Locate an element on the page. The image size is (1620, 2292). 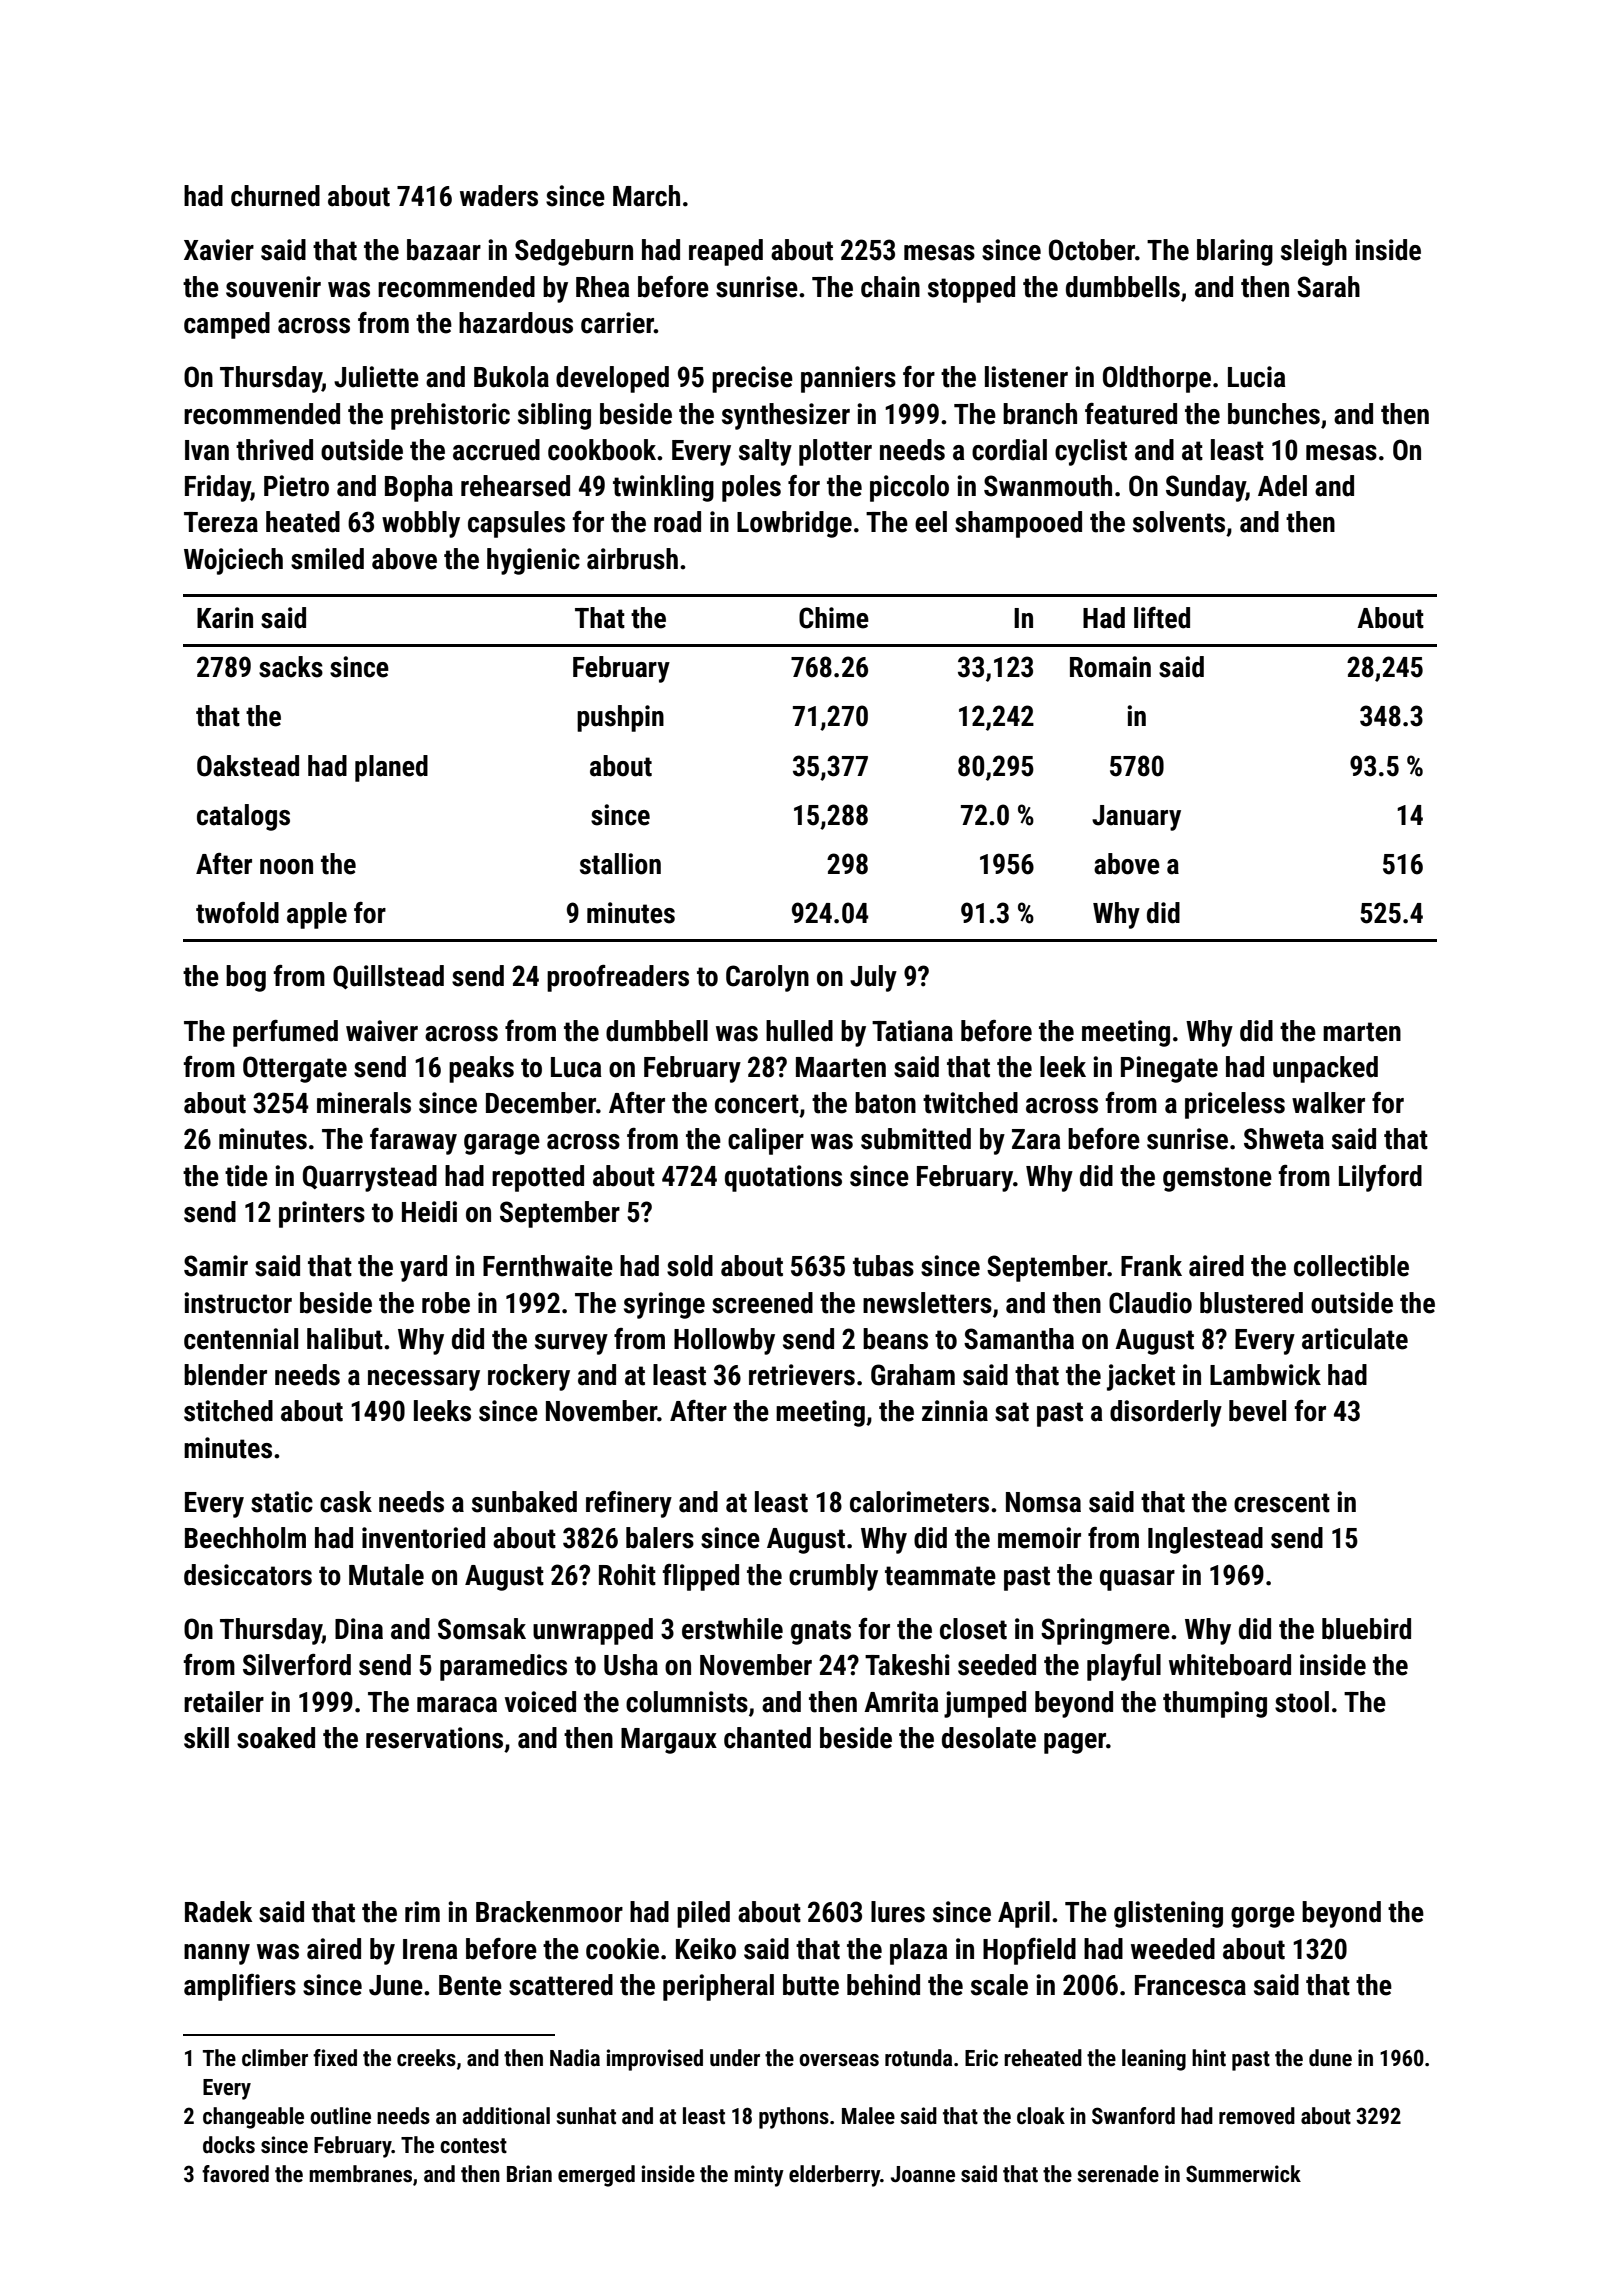
tubas is located at coordinates (883, 1266).
